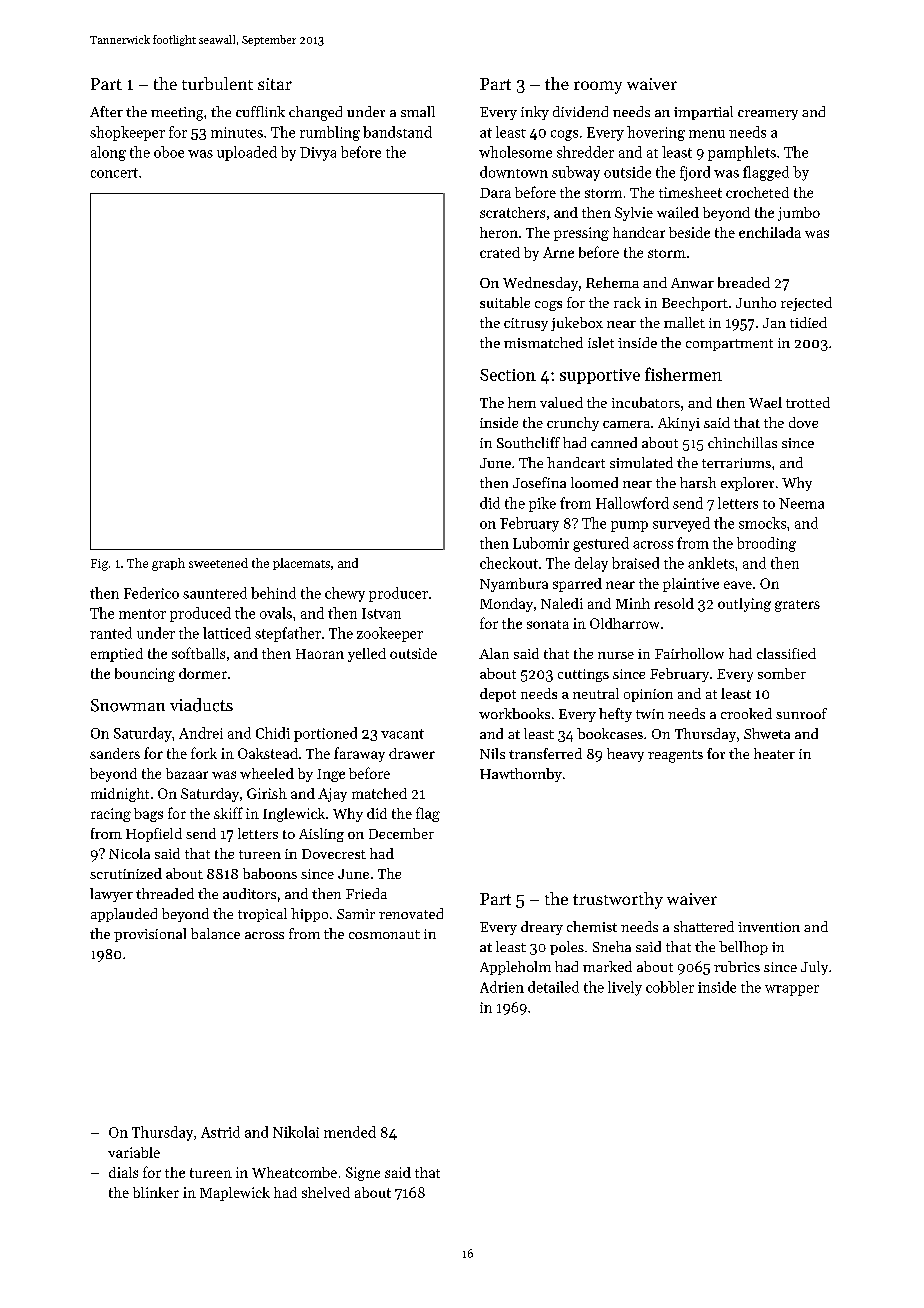 Image resolution: width=924 pixels, height=1308 pixels. Describe the element at coordinates (553, 987) in the screenshot. I see `detailed` at that location.
